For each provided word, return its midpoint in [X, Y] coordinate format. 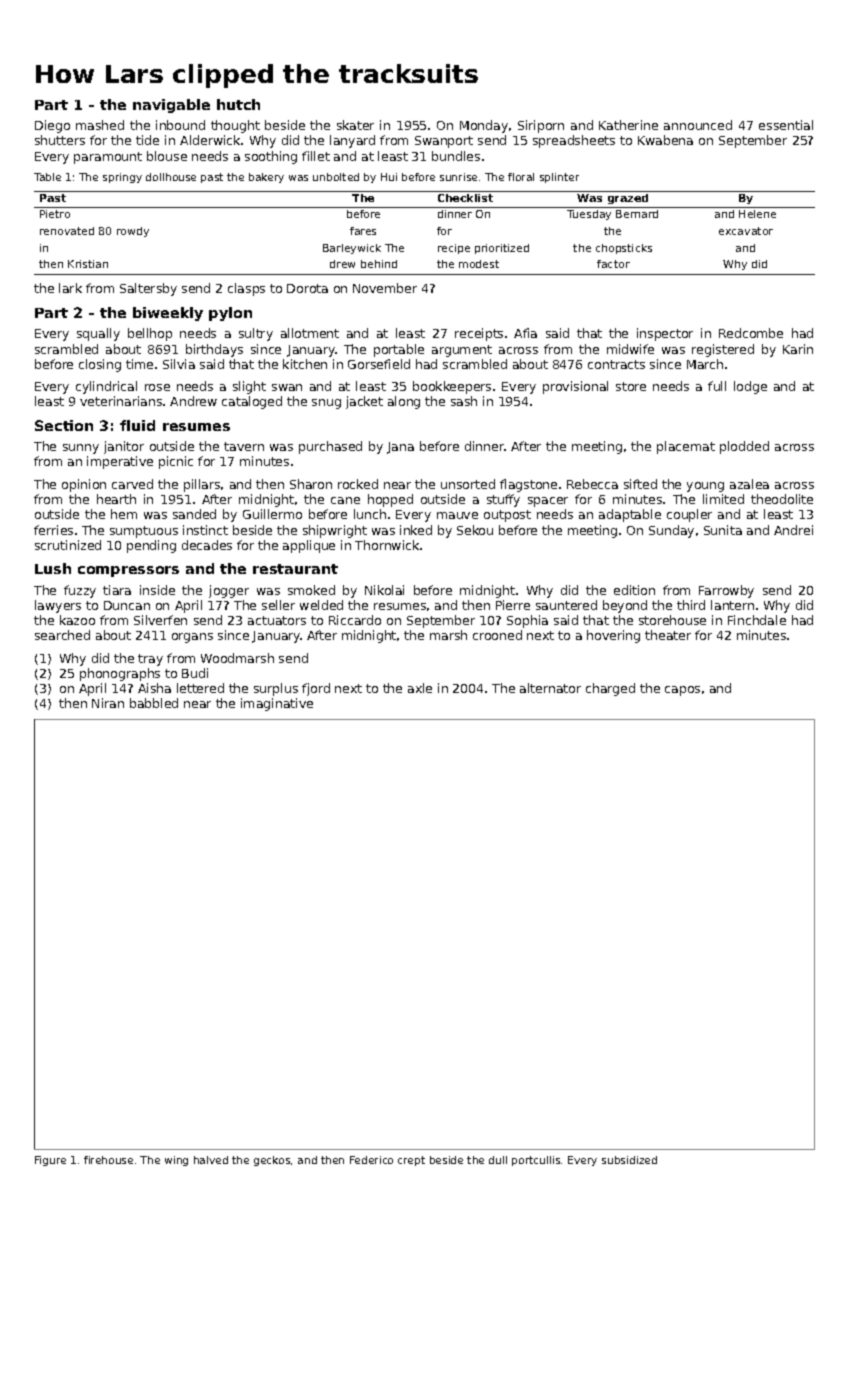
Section [64, 425]
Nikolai [384, 590]
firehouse [108, 1160]
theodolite [782, 499]
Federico [371, 1160]
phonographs [120, 674]
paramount [108, 158]
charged [610, 689]
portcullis [536, 1161]
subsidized [629, 1160]
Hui [389, 177]
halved [211, 1160]
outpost [507, 516]
